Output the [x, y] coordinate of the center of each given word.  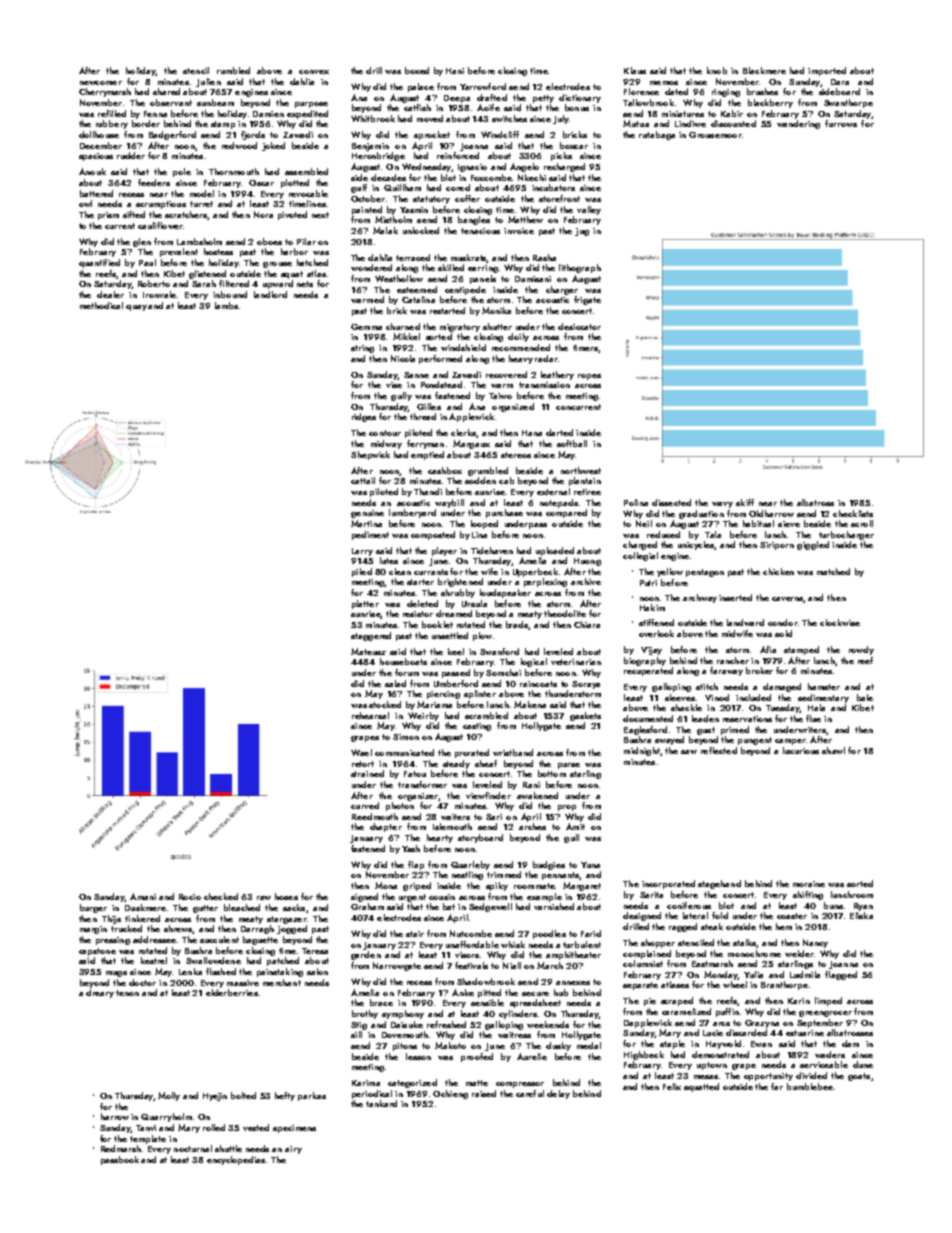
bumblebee [810, 1086]
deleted [422, 603]
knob [717, 70]
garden [366, 955]
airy [293, 1150]
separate [640, 986]
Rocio [190, 897]
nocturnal [193, 1148]
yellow [670, 572]
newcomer [101, 83]
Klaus [635, 70]
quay [136, 308]
